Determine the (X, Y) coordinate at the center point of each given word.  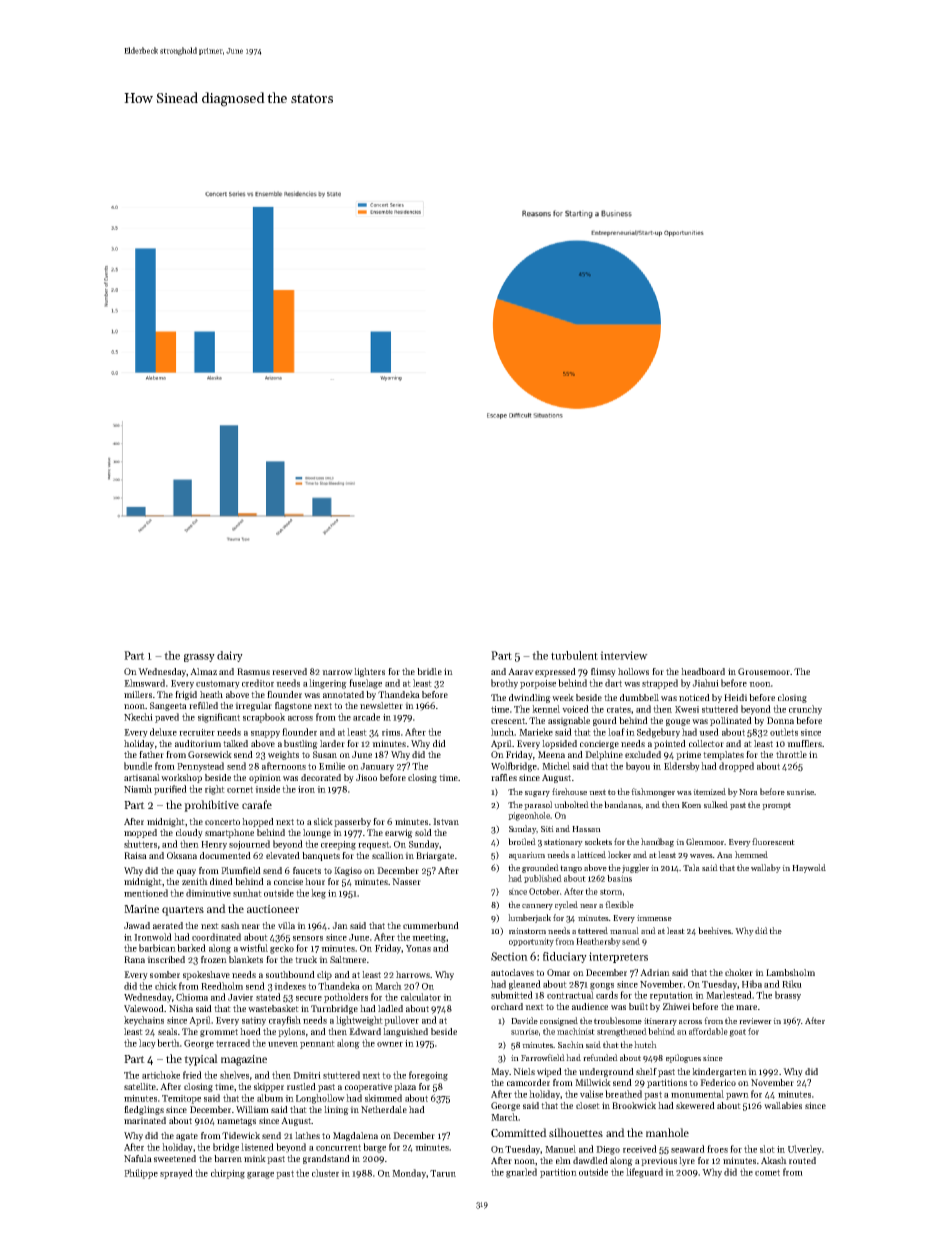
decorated (321, 777)
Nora (748, 792)
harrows (413, 974)
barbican (157, 948)
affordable (708, 1031)
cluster (325, 1173)
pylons (291, 1032)
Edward (365, 1031)
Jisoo (366, 777)
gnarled (521, 1173)
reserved (289, 671)
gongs (602, 986)
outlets (784, 732)
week (563, 697)
